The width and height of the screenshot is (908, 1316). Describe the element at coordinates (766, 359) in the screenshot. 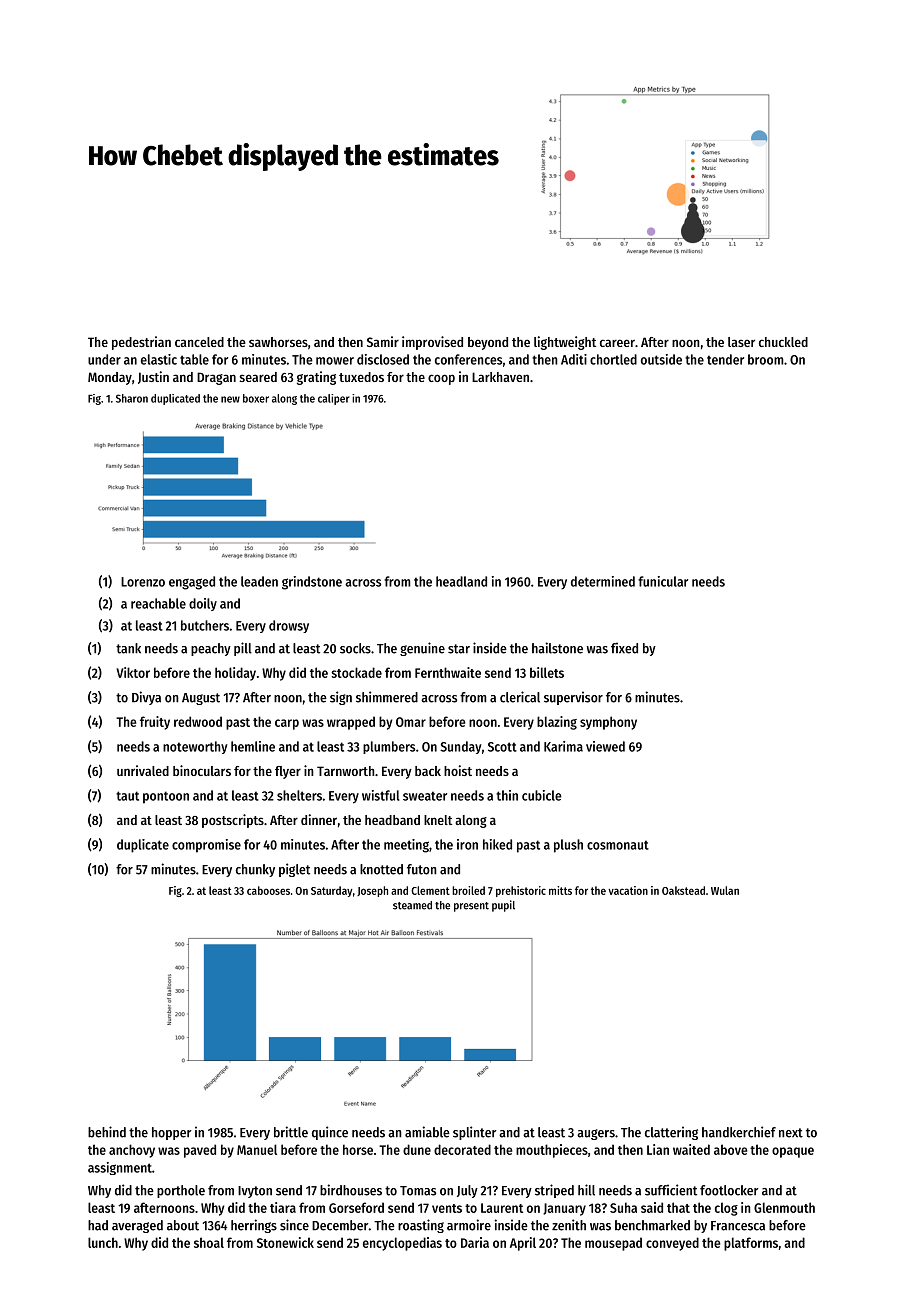

I see `broom` at that location.
